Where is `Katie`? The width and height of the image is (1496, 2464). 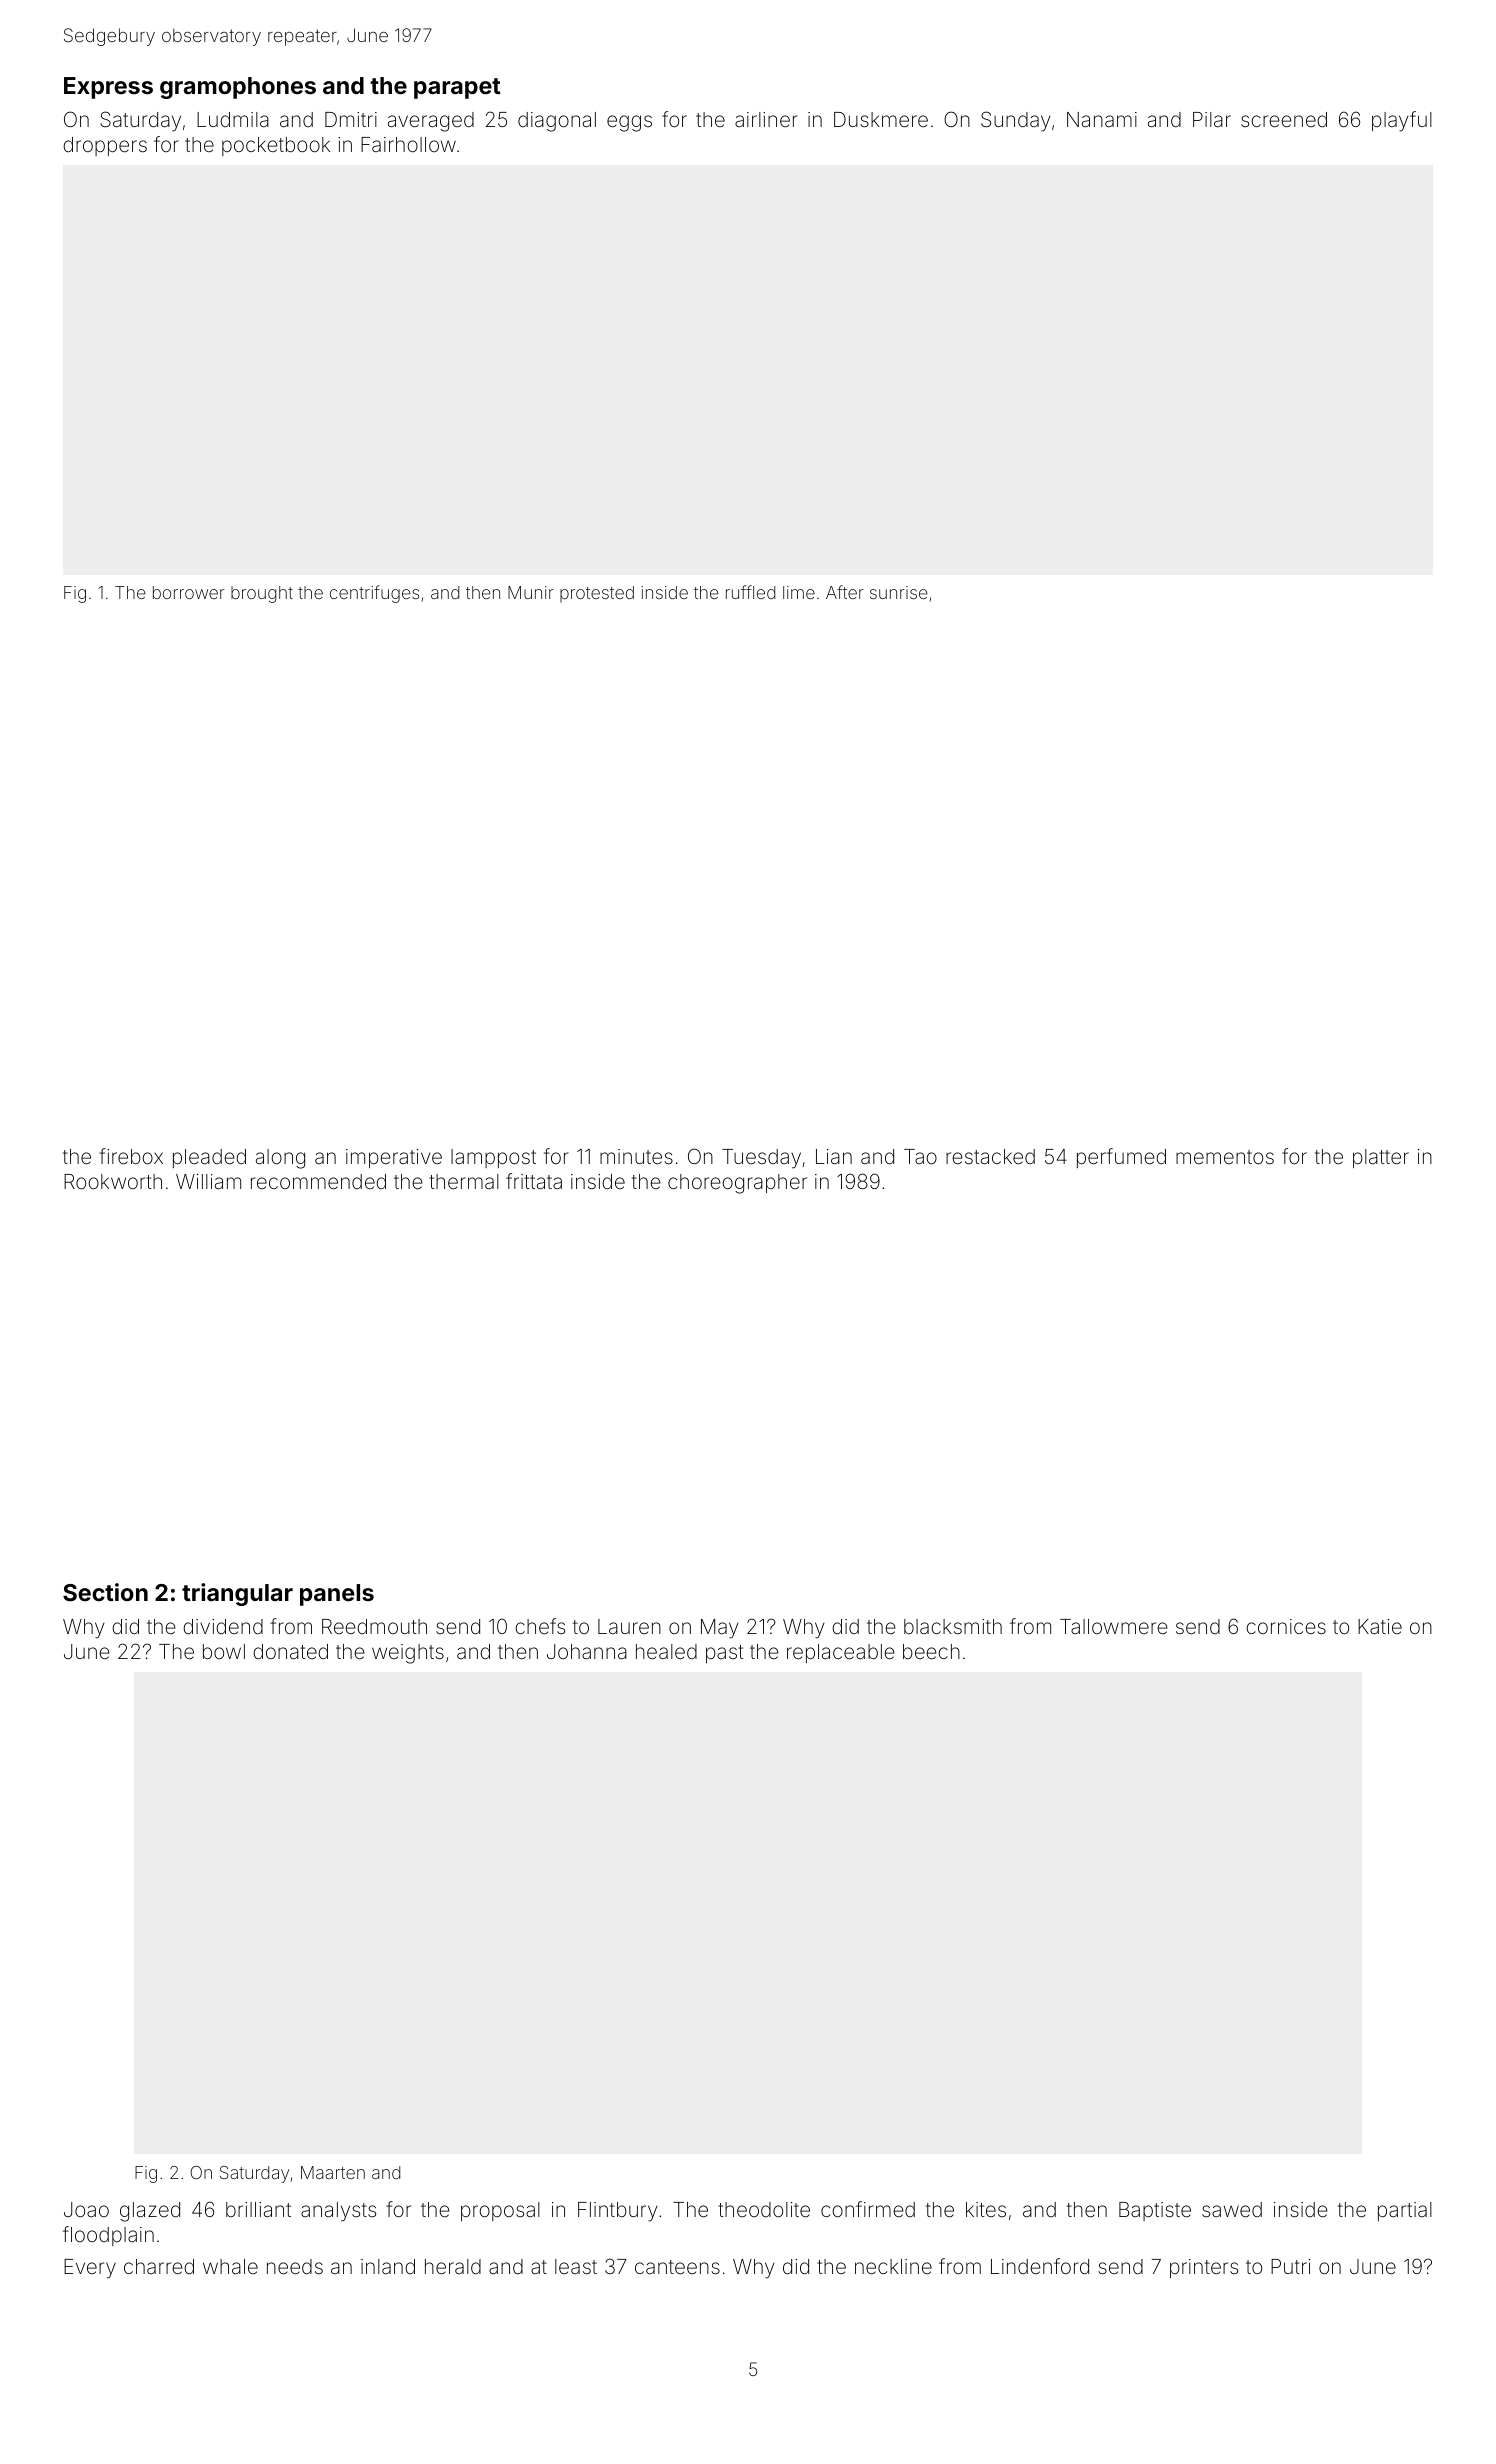
Katie is located at coordinates (1380, 1626).
